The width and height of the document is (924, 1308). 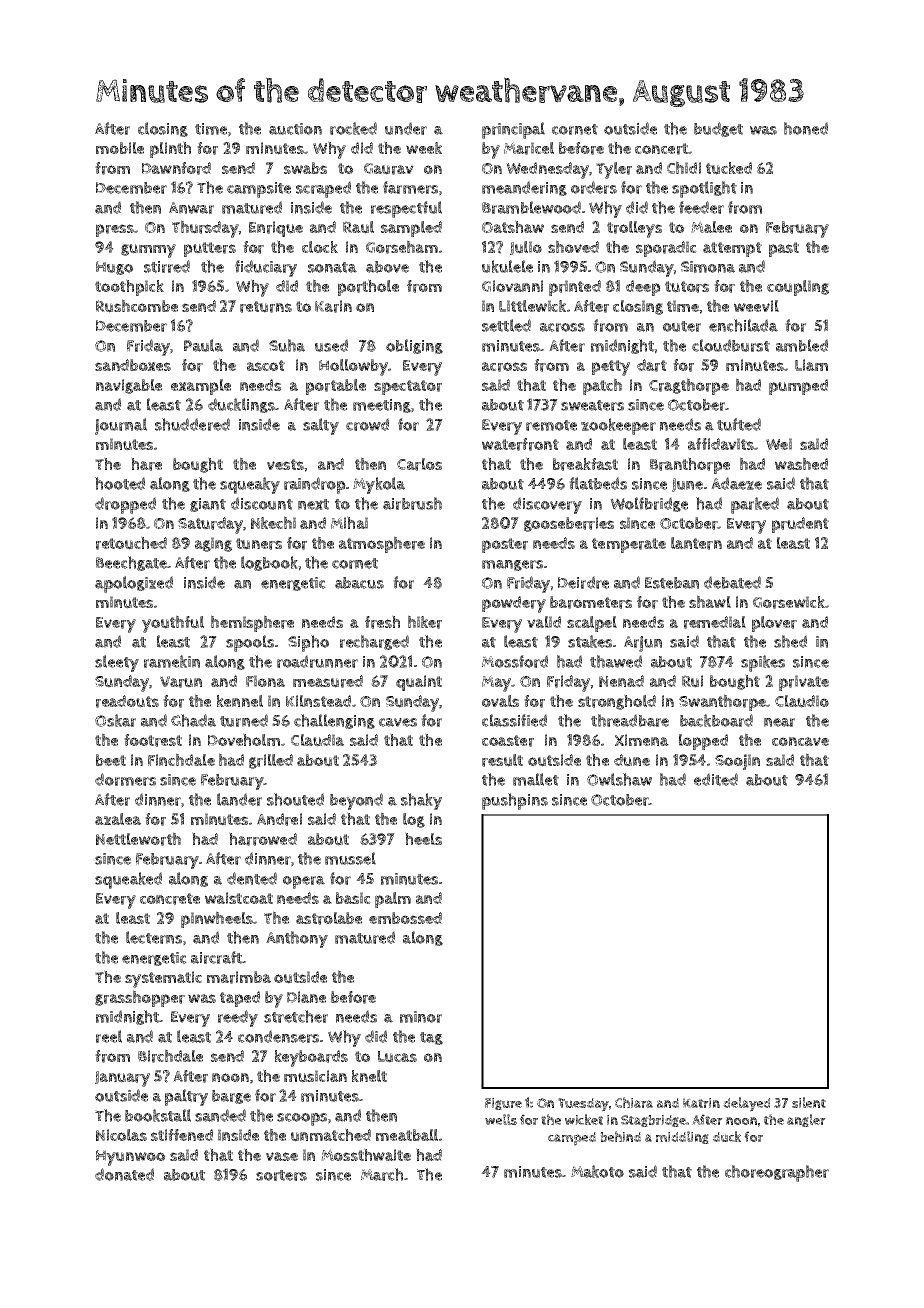 What do you see at coordinates (777, 1173) in the document?
I see `choreographer` at bounding box center [777, 1173].
